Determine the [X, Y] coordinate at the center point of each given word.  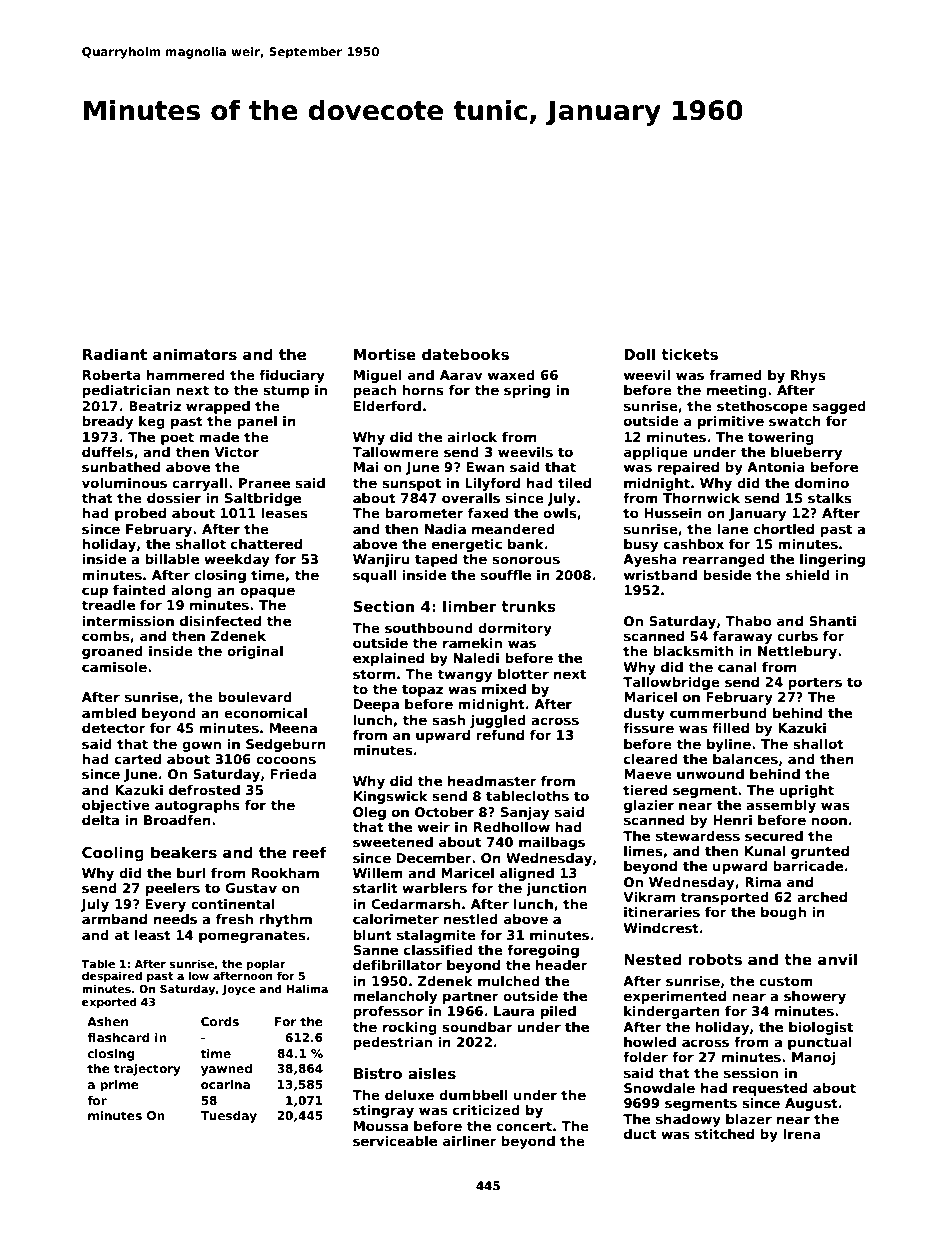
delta [100, 820]
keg [152, 422]
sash [448, 720]
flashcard [118, 1037]
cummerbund [718, 713]
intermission [128, 621]
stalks [830, 498]
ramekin [472, 643]
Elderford [387, 406]
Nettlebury [797, 652]
